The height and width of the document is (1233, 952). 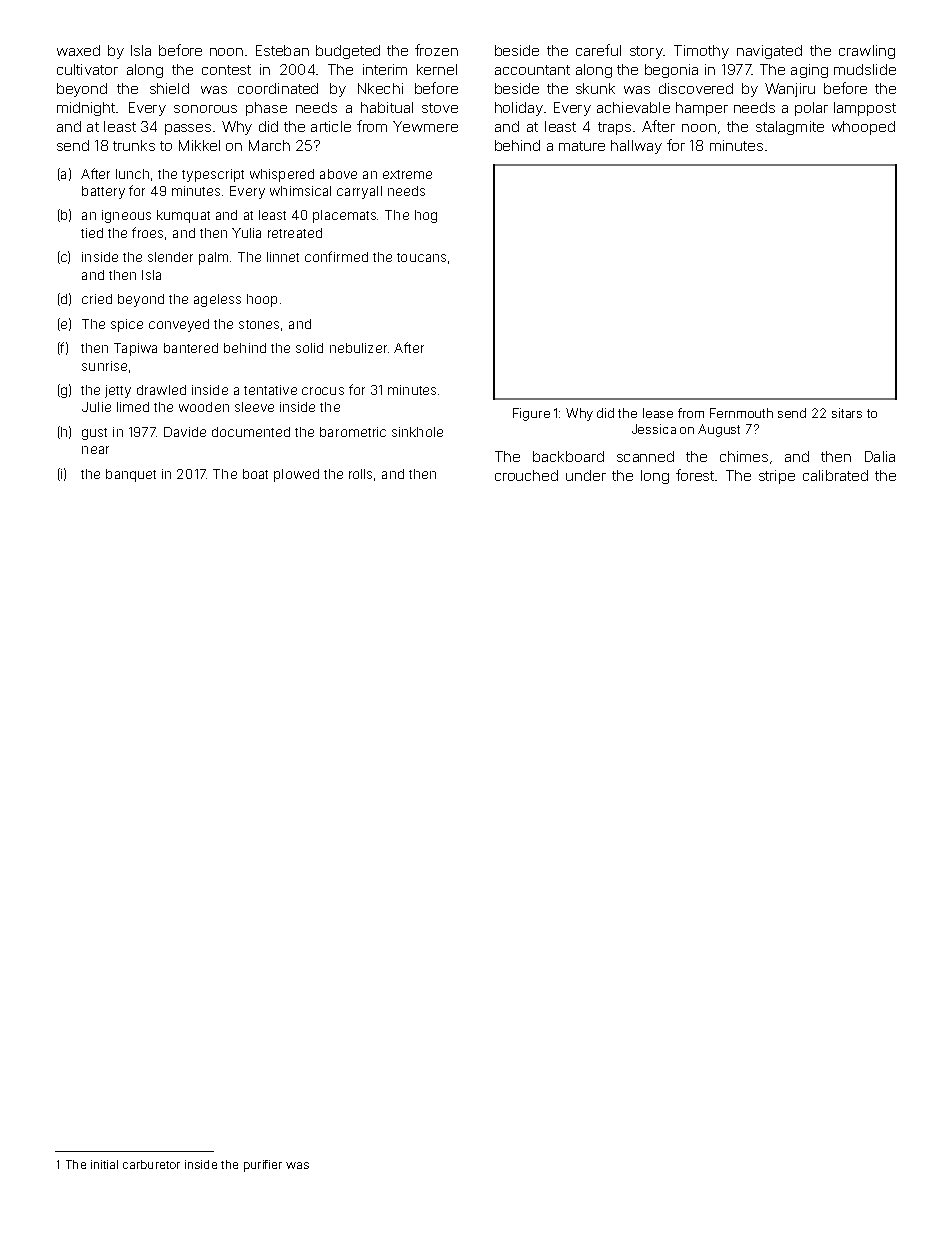 I want to click on boat, so click(x=255, y=474).
